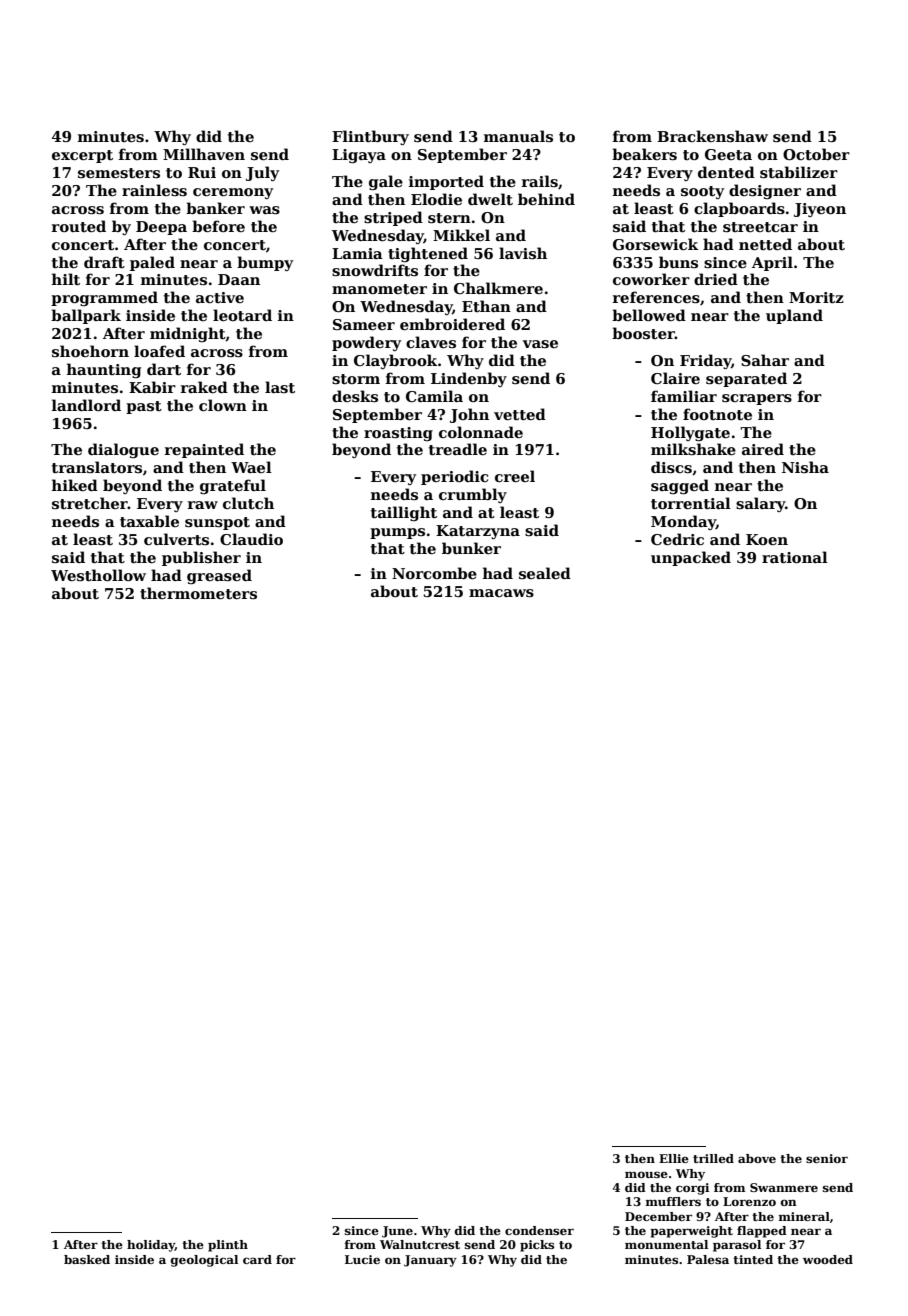 The image size is (908, 1316). I want to click on Millhaven, so click(204, 154).
